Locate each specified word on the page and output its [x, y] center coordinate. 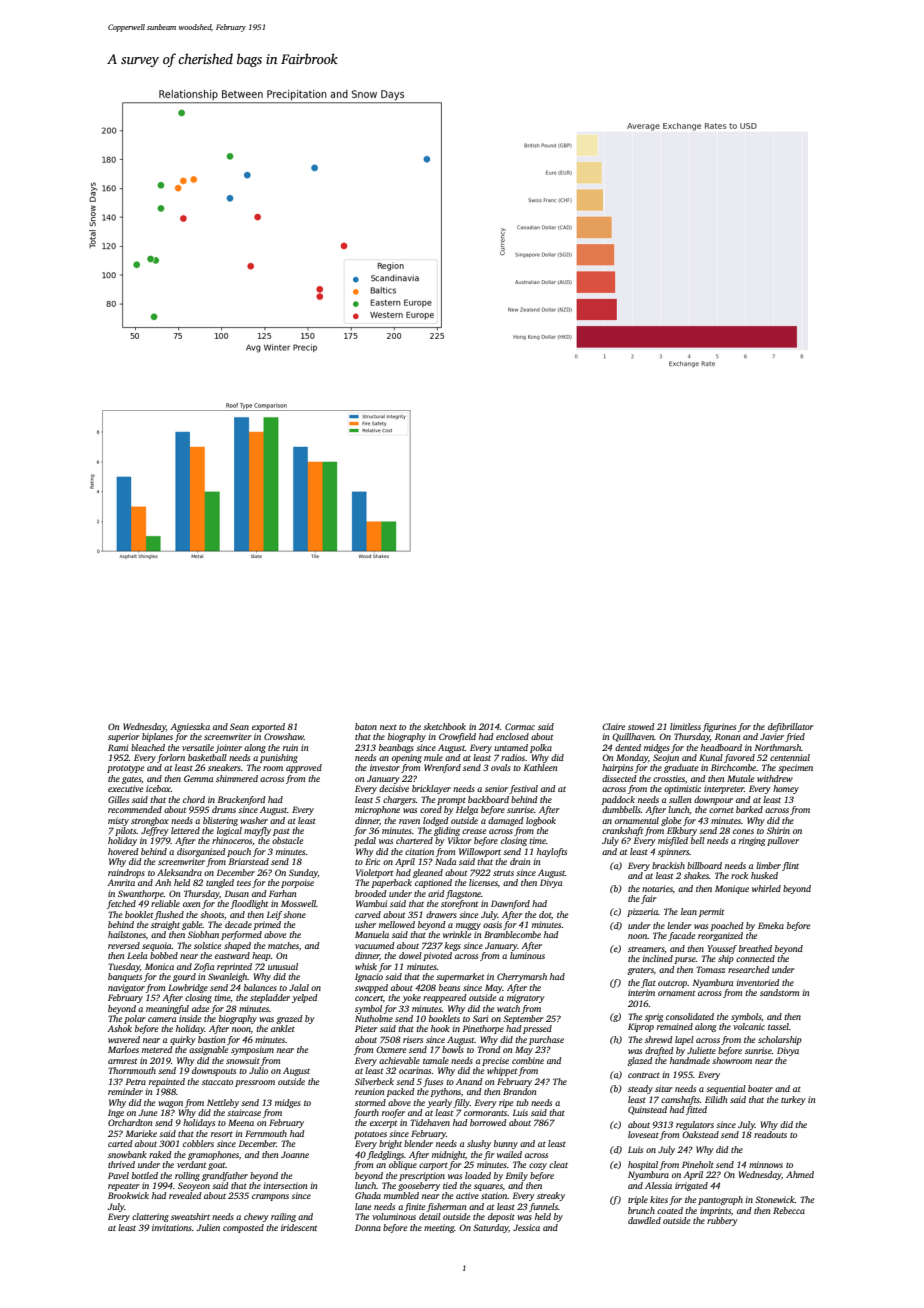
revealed [185, 1195]
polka [541, 748]
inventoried [757, 982]
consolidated [690, 1016]
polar [135, 1019]
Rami [118, 747]
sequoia [157, 946]
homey [786, 789]
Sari [480, 1018]
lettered [185, 830]
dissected [619, 778]
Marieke [141, 1133]
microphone [377, 810]
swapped [371, 988]
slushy [479, 1144]
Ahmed [800, 1174]
